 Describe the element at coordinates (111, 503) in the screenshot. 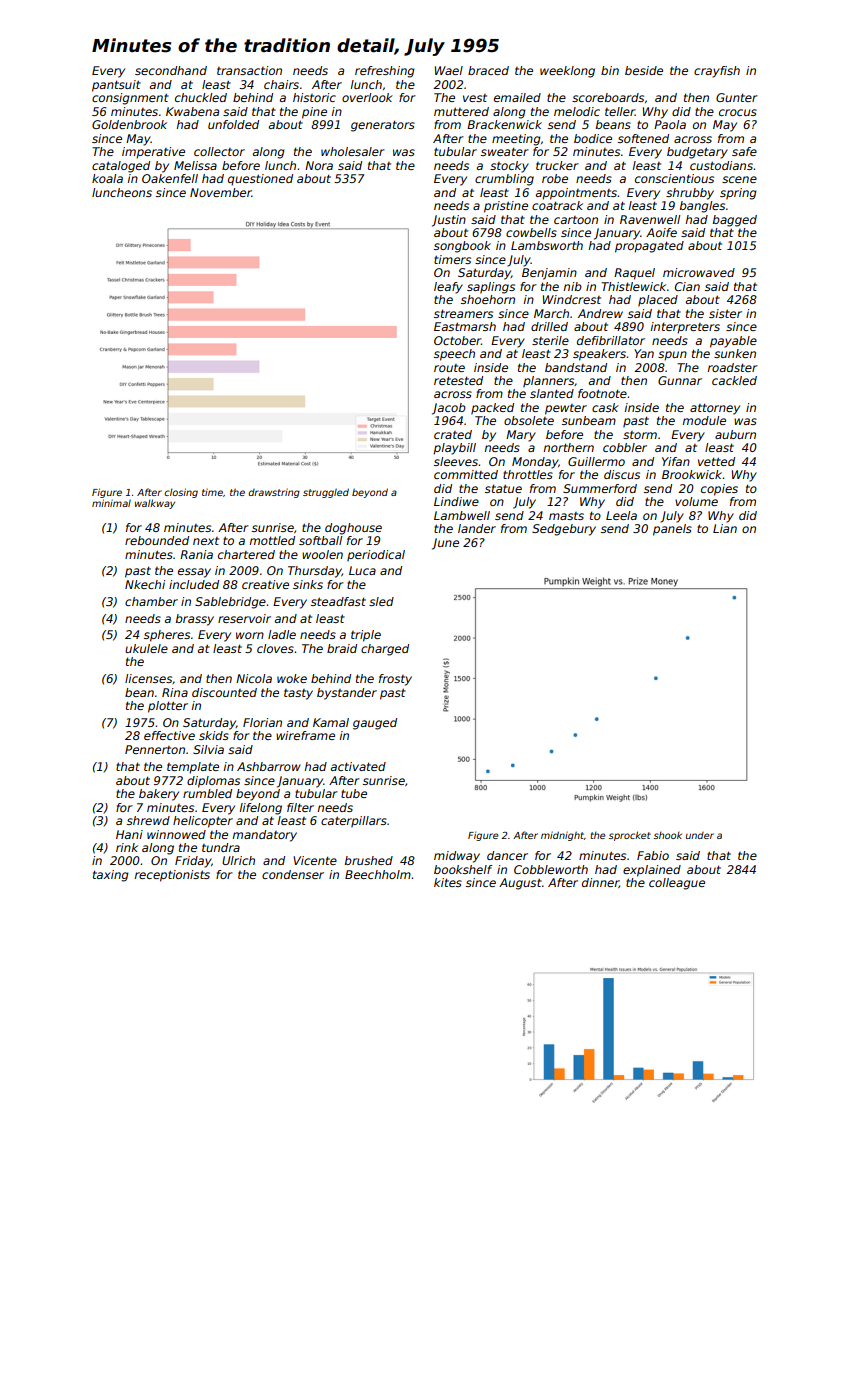

I see `minimal` at that location.
